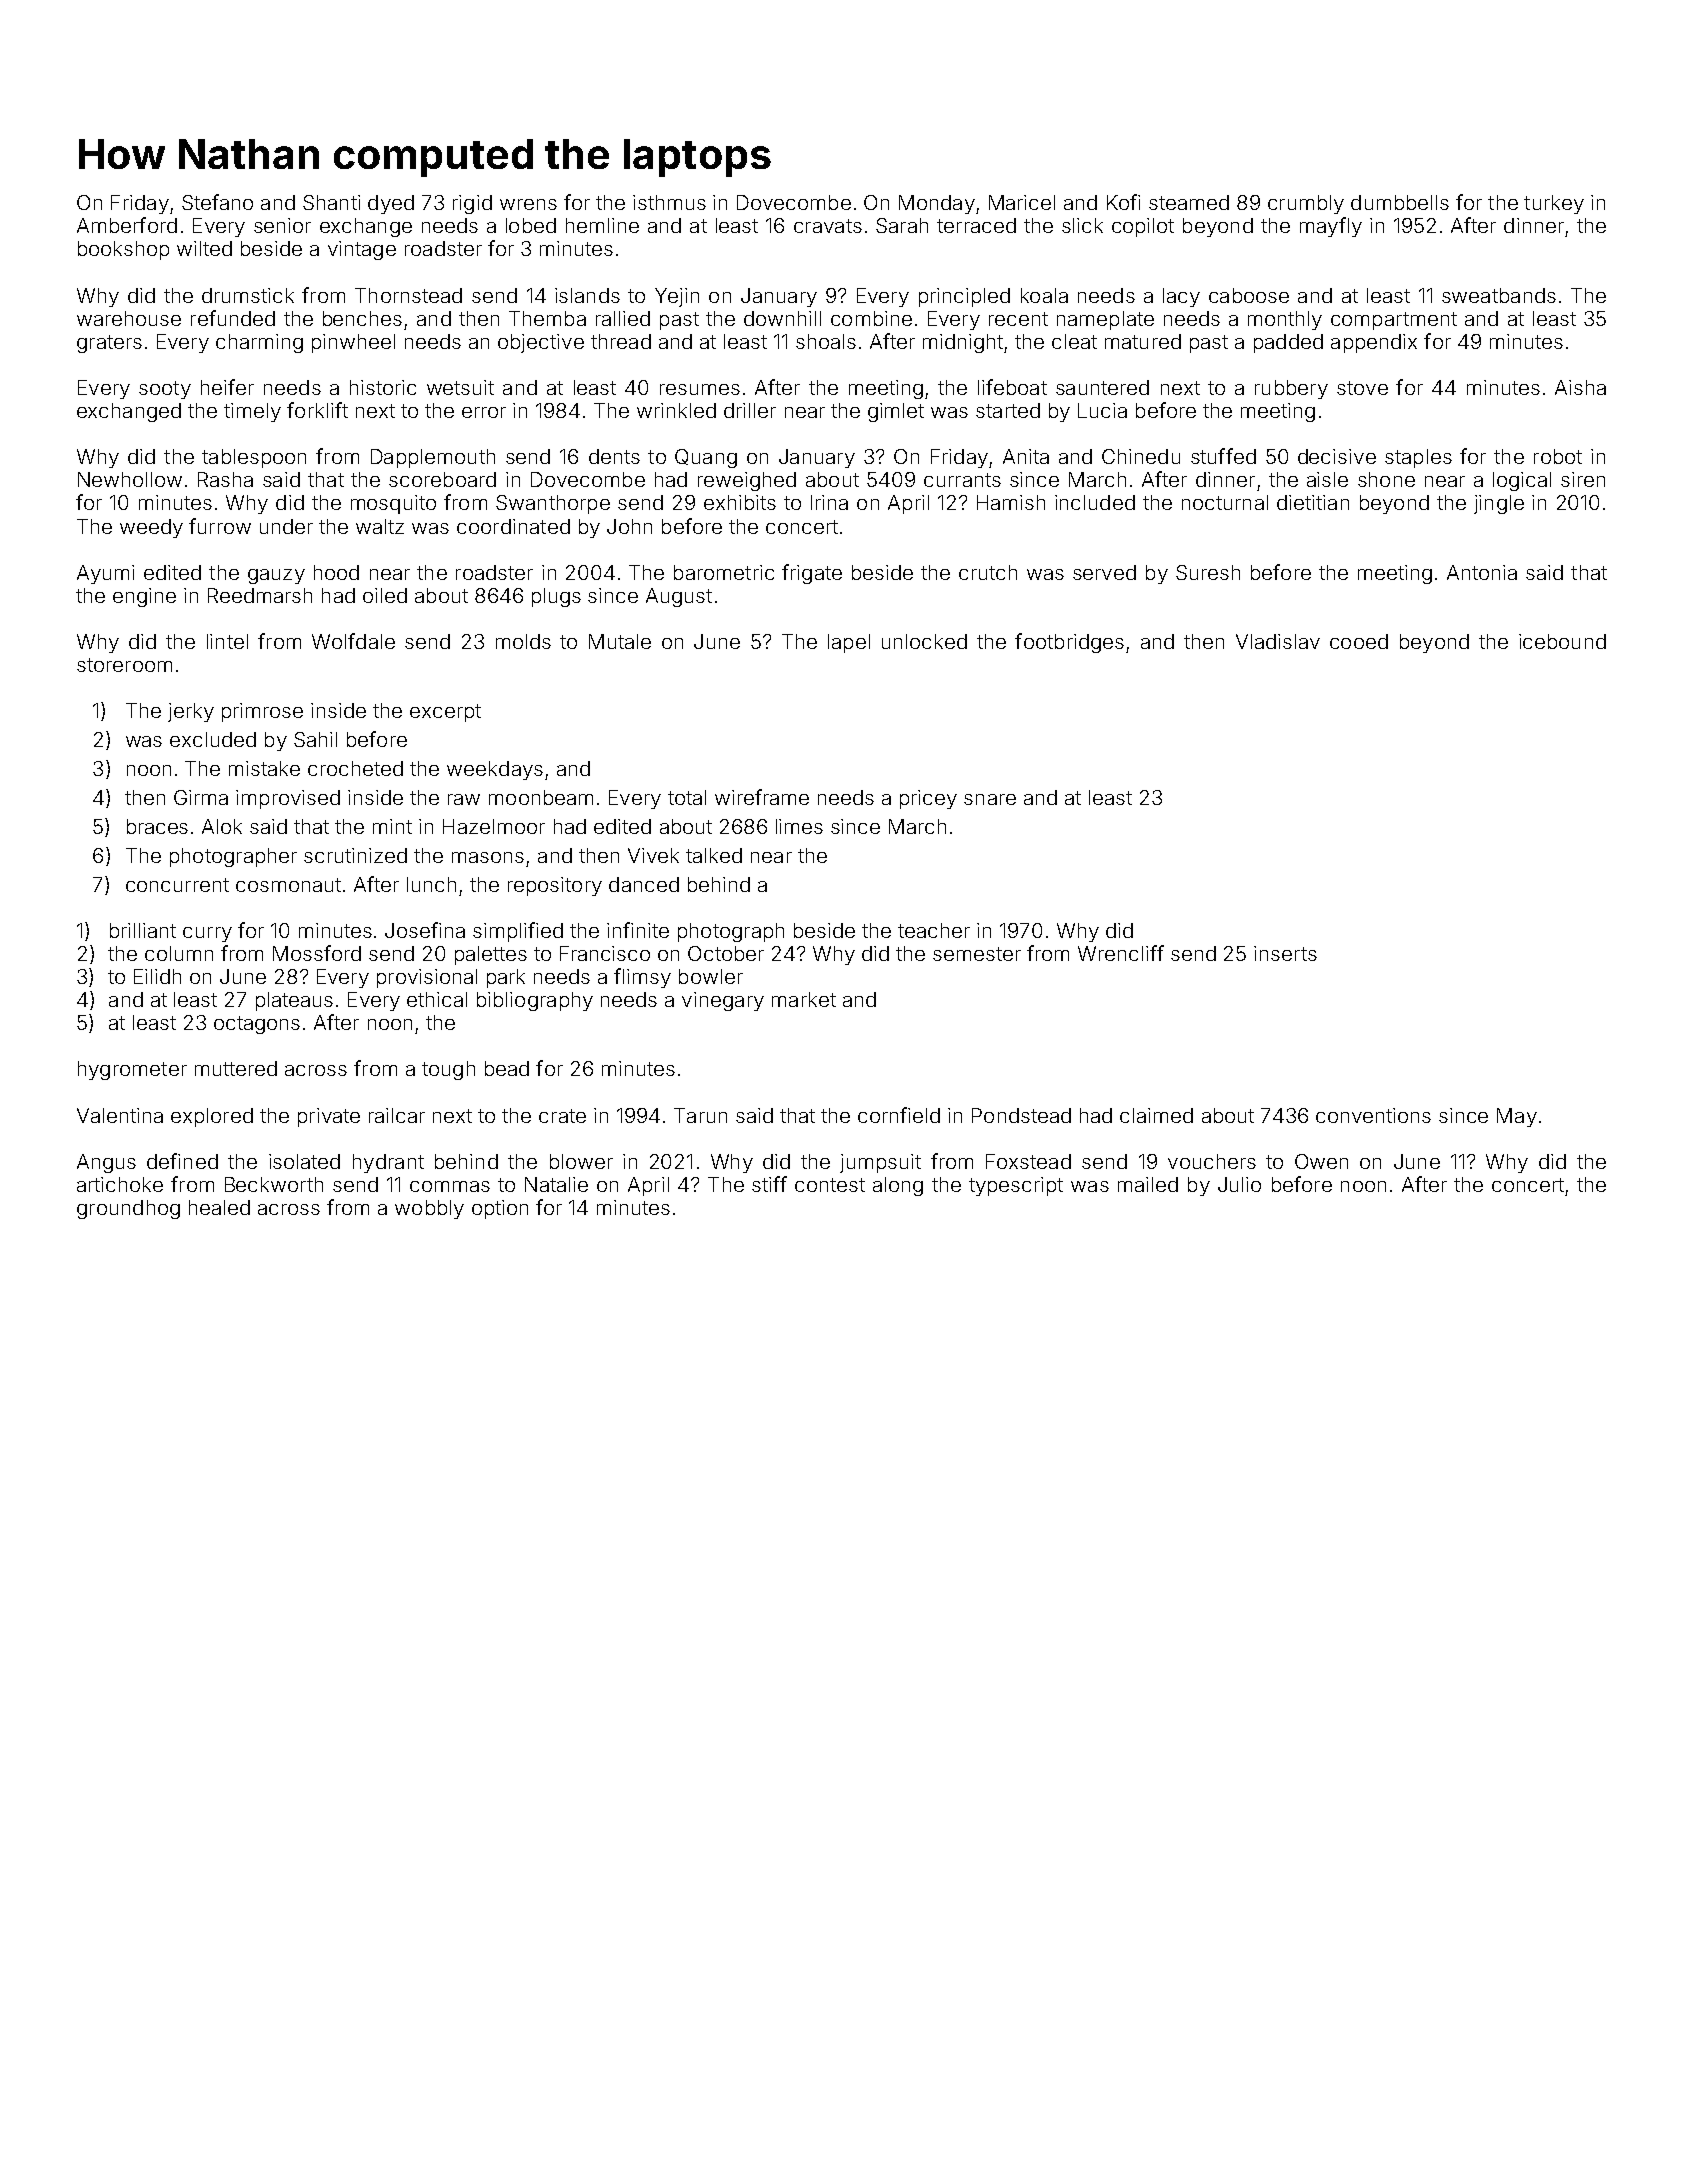 The height and width of the screenshot is (2178, 1683). Describe the element at coordinates (1069, 643) in the screenshot. I see `footbridges` at that location.
